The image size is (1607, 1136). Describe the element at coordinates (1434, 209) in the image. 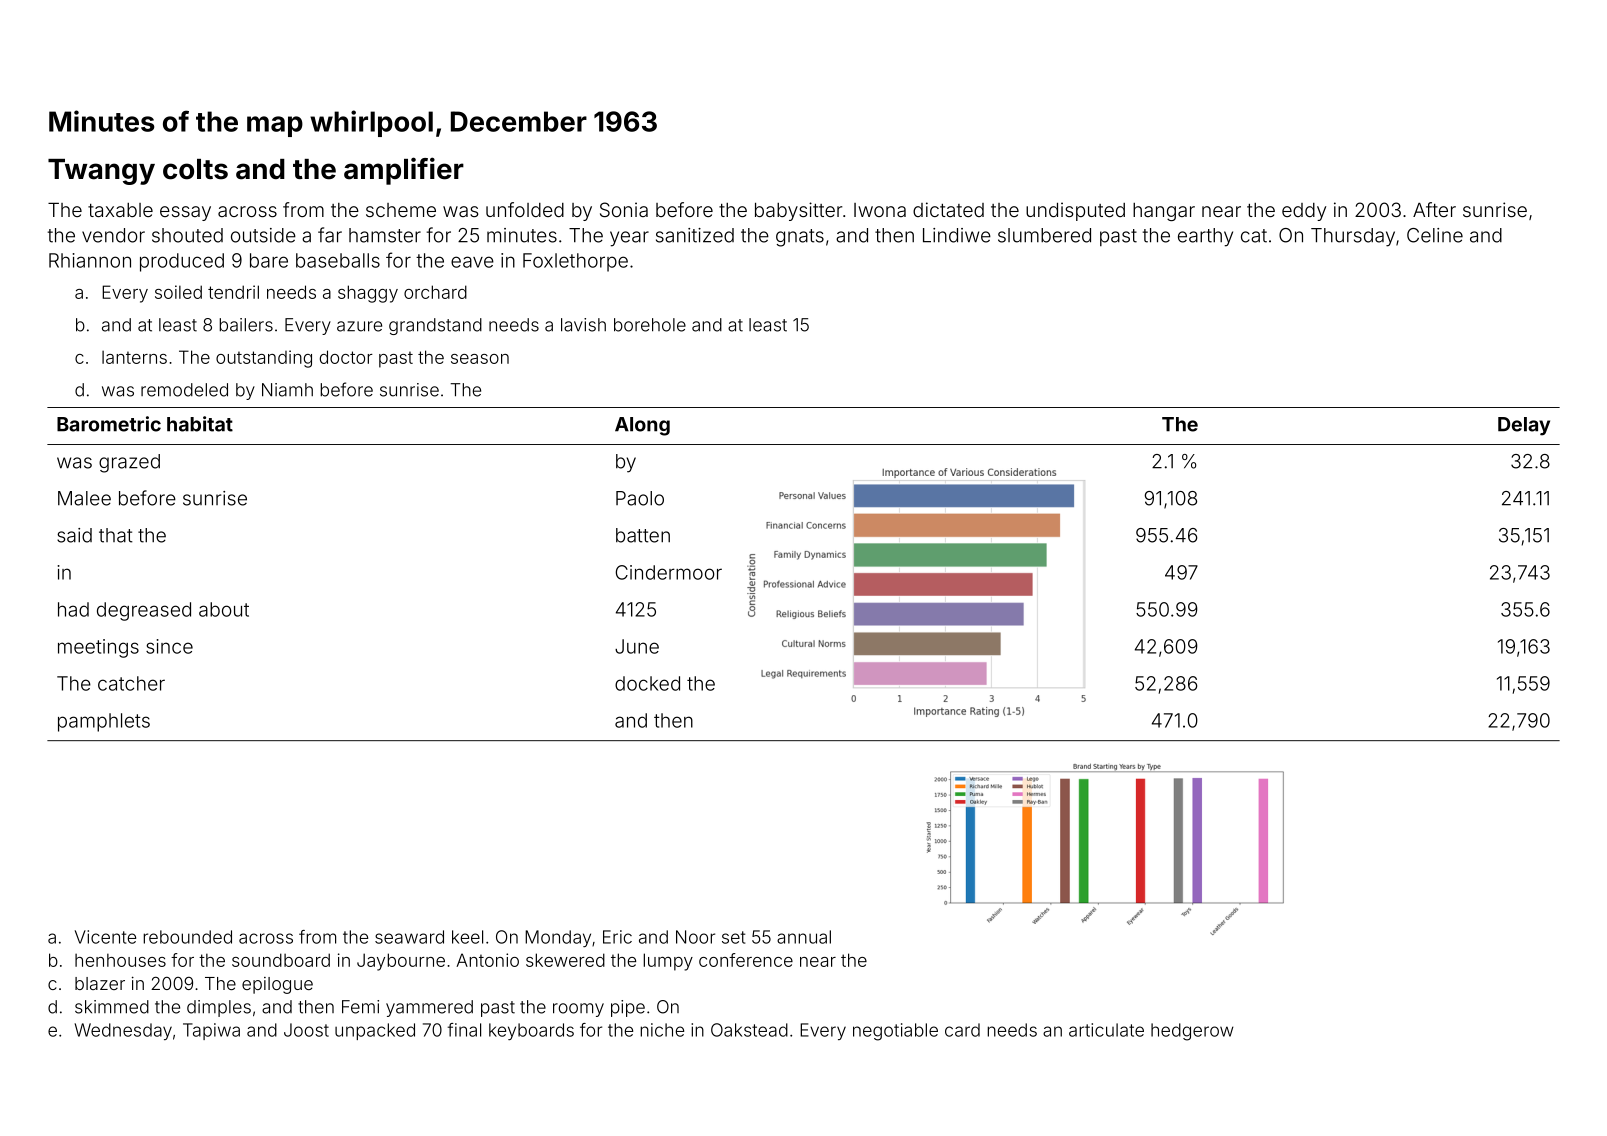

I see `After` at that location.
